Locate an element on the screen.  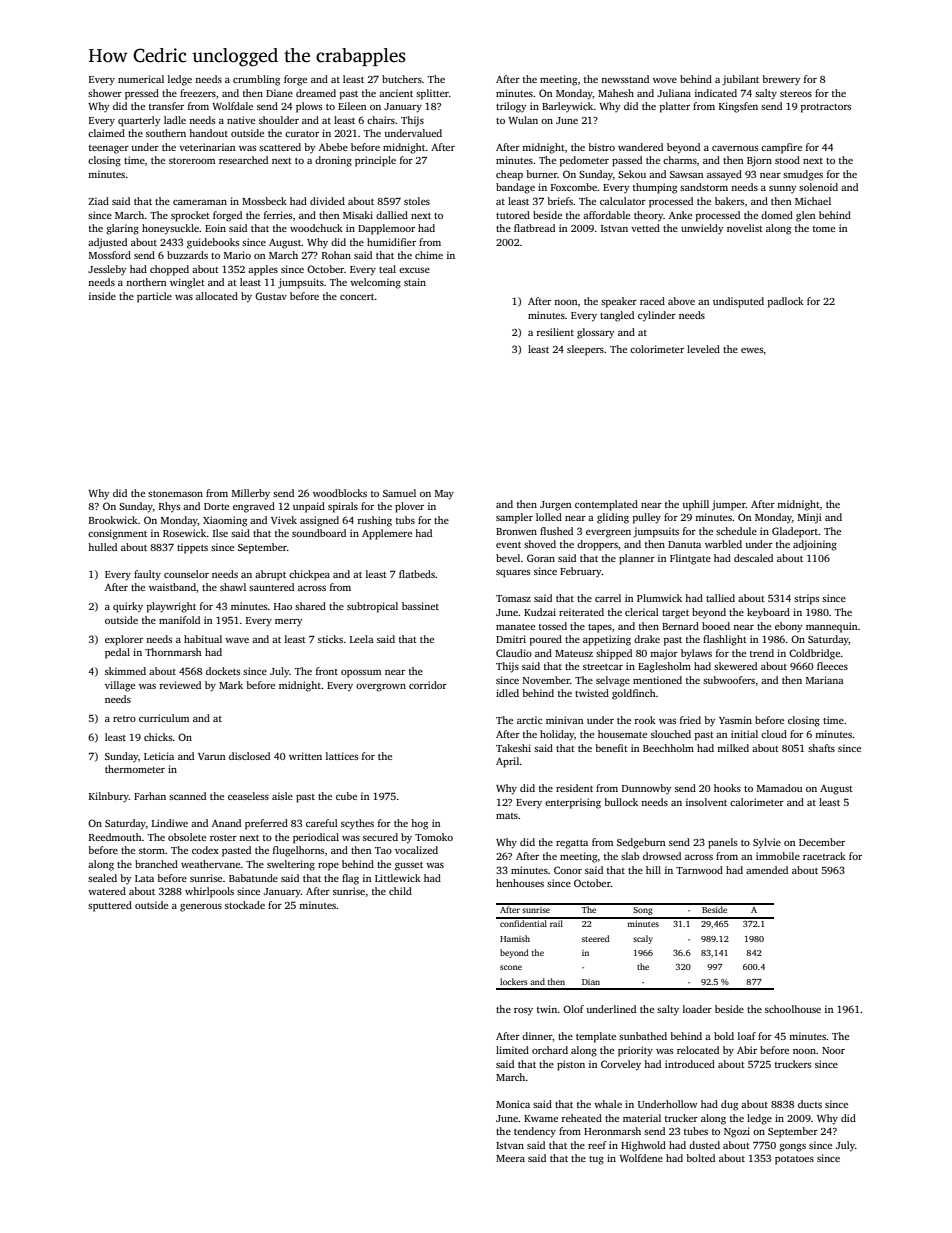
Mossbeck is located at coordinates (264, 201).
